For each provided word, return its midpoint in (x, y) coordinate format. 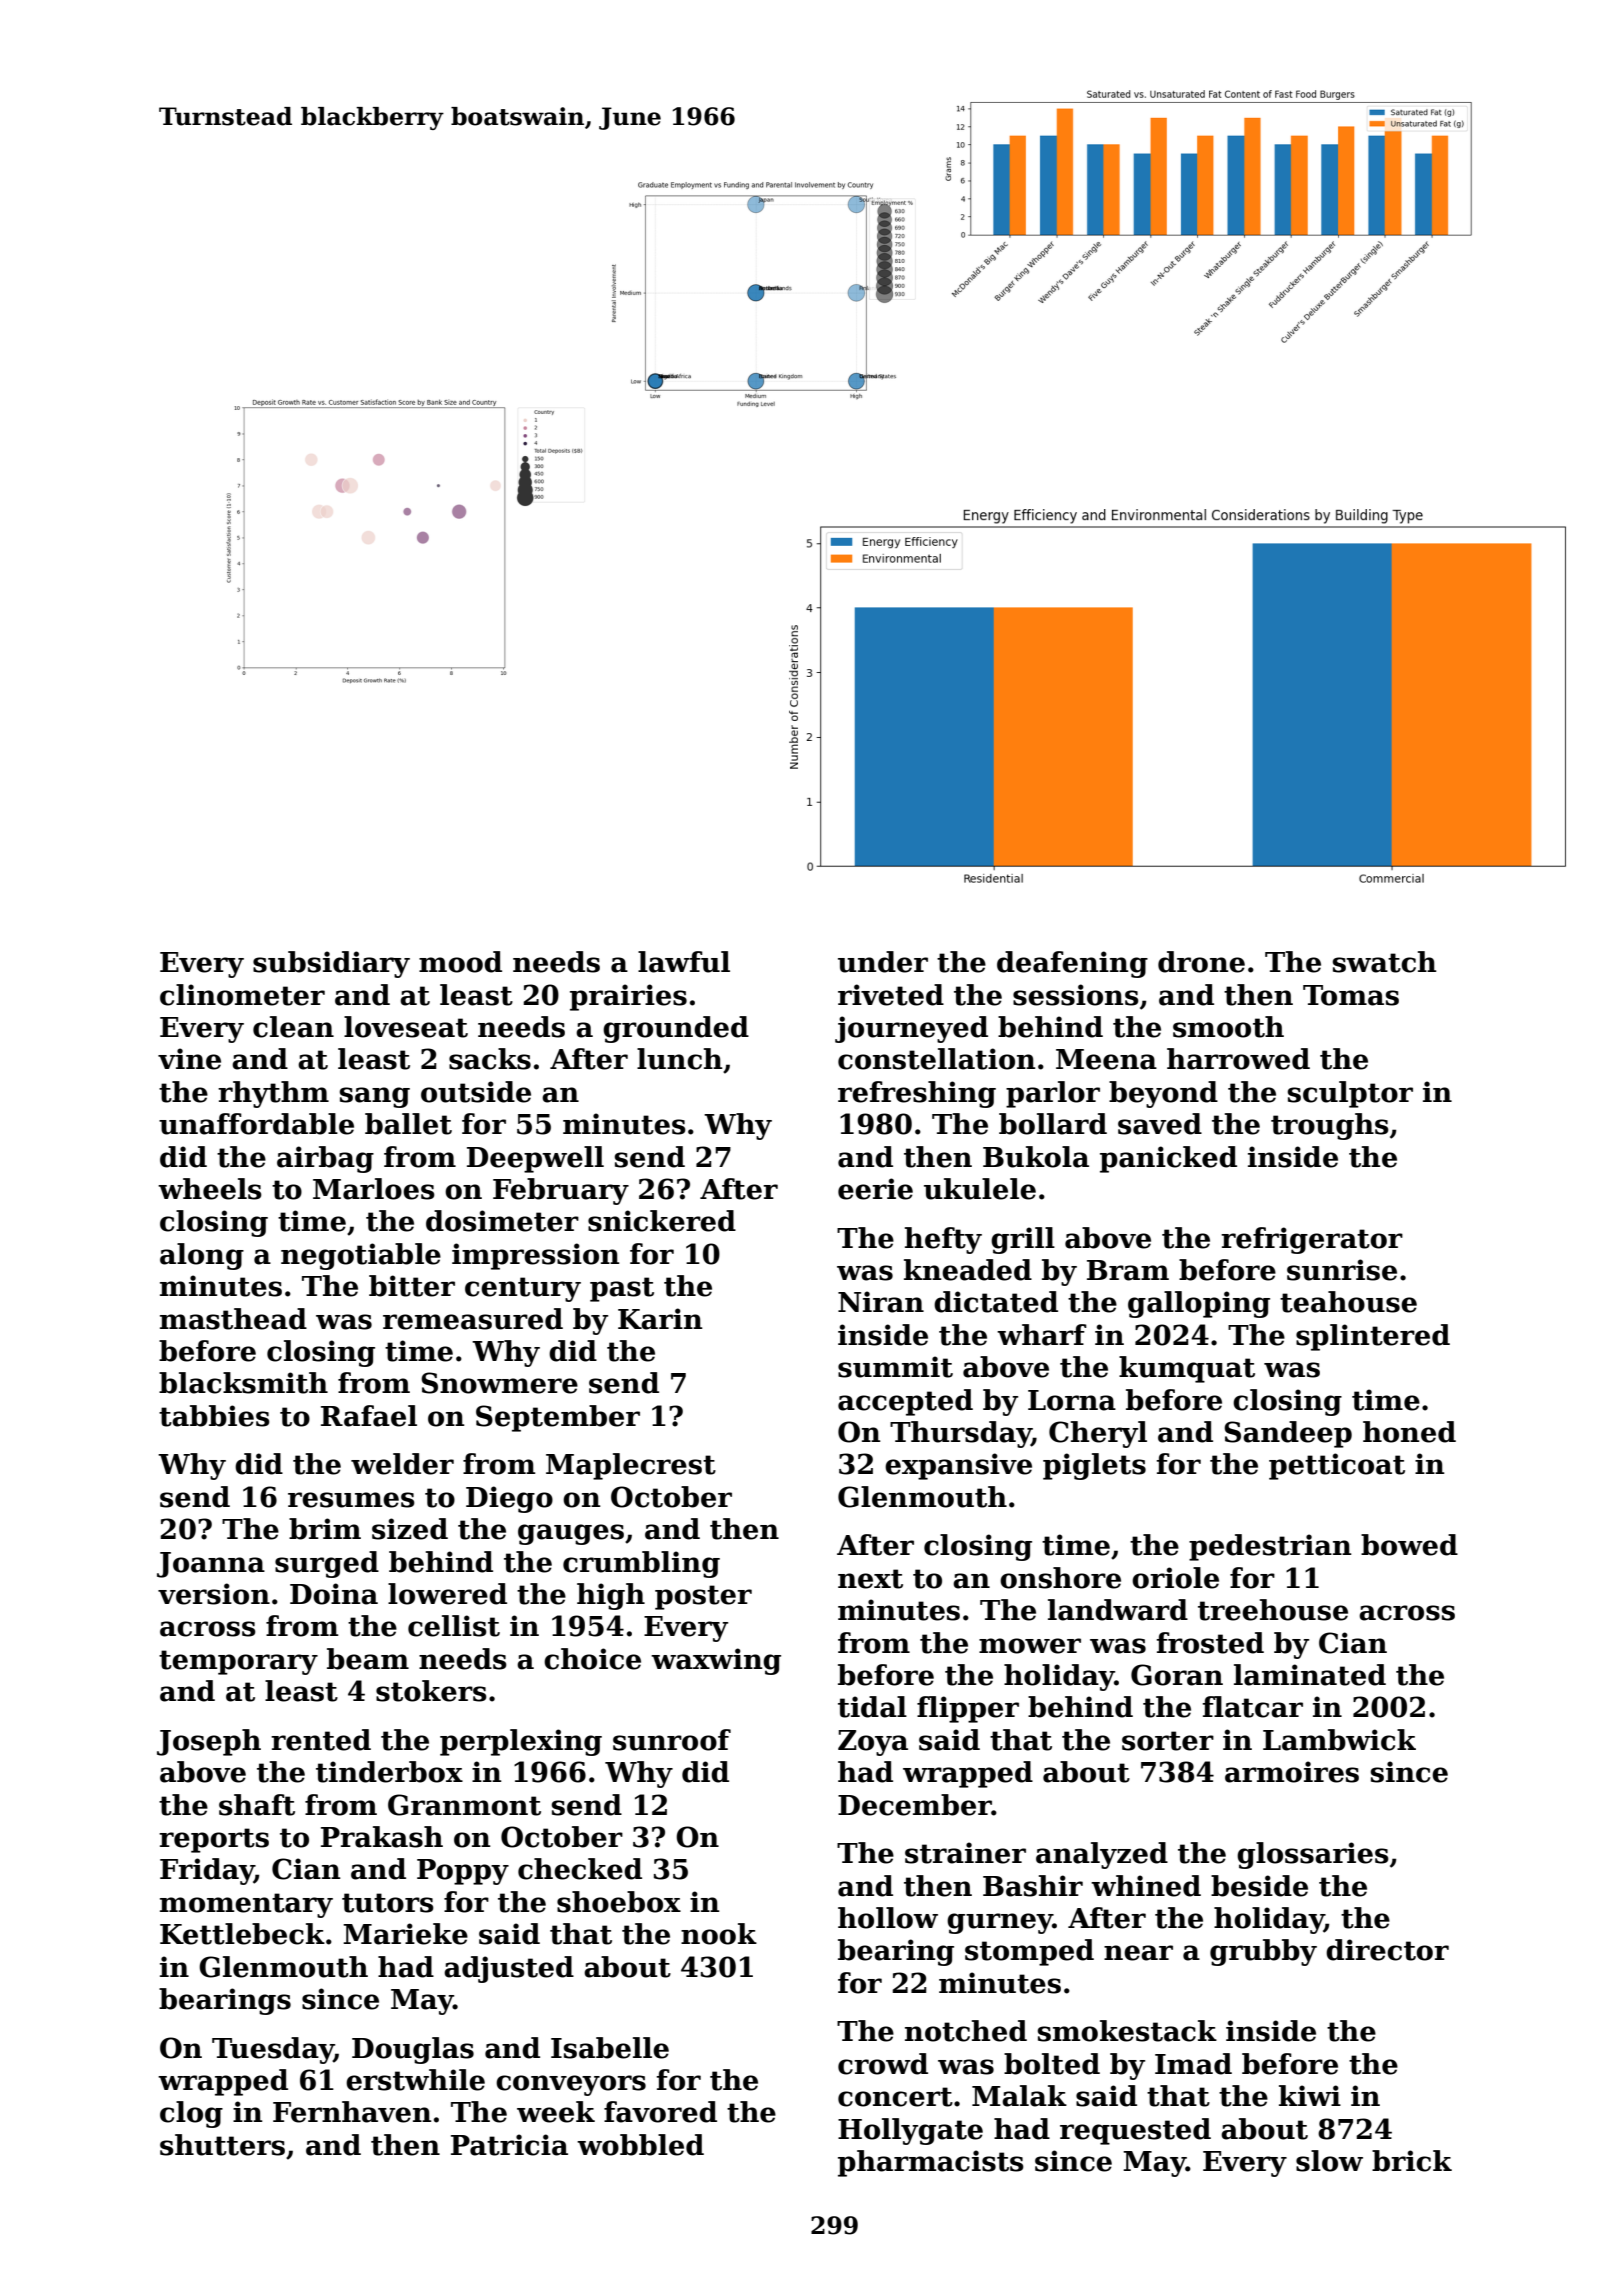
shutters (222, 2145)
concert (895, 2097)
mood (460, 962)
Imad (1193, 2064)
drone (1201, 962)
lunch (680, 1059)
